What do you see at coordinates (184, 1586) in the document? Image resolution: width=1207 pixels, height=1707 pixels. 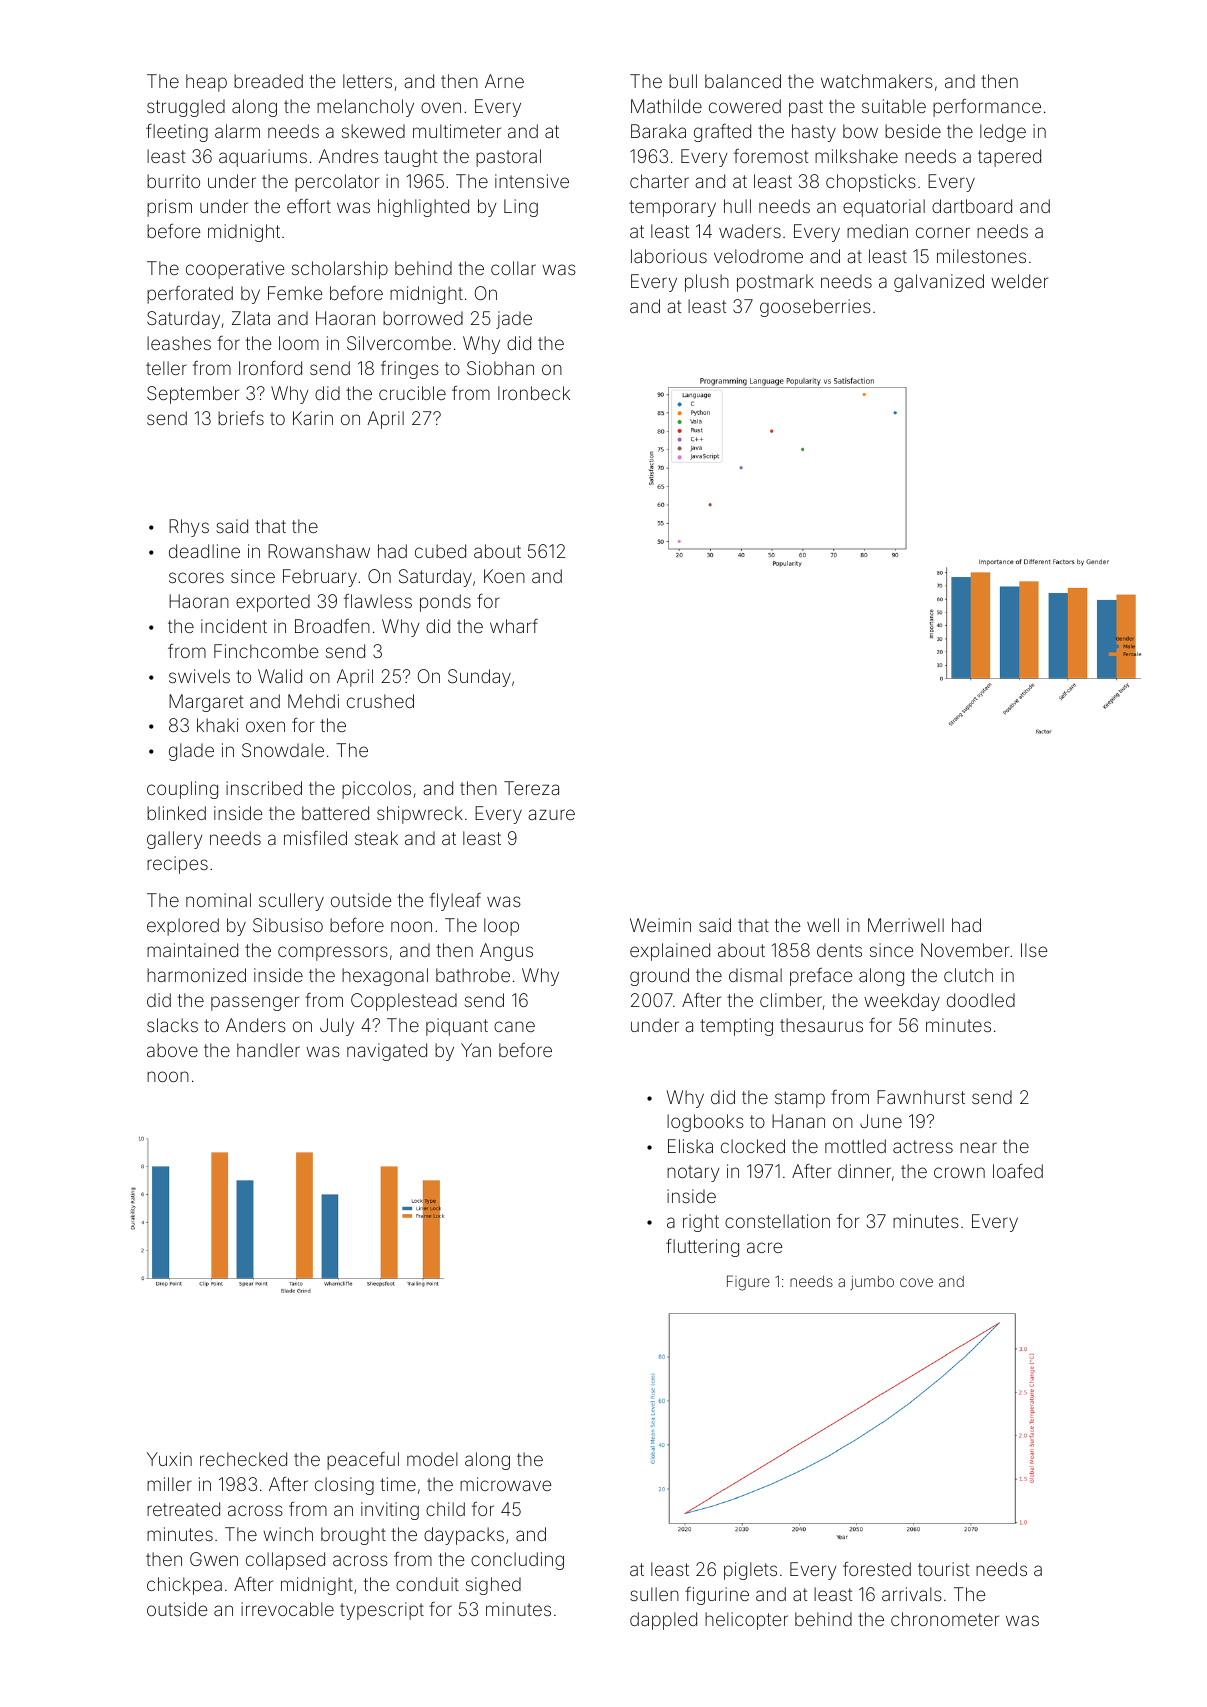 I see `chickpea` at bounding box center [184, 1586].
